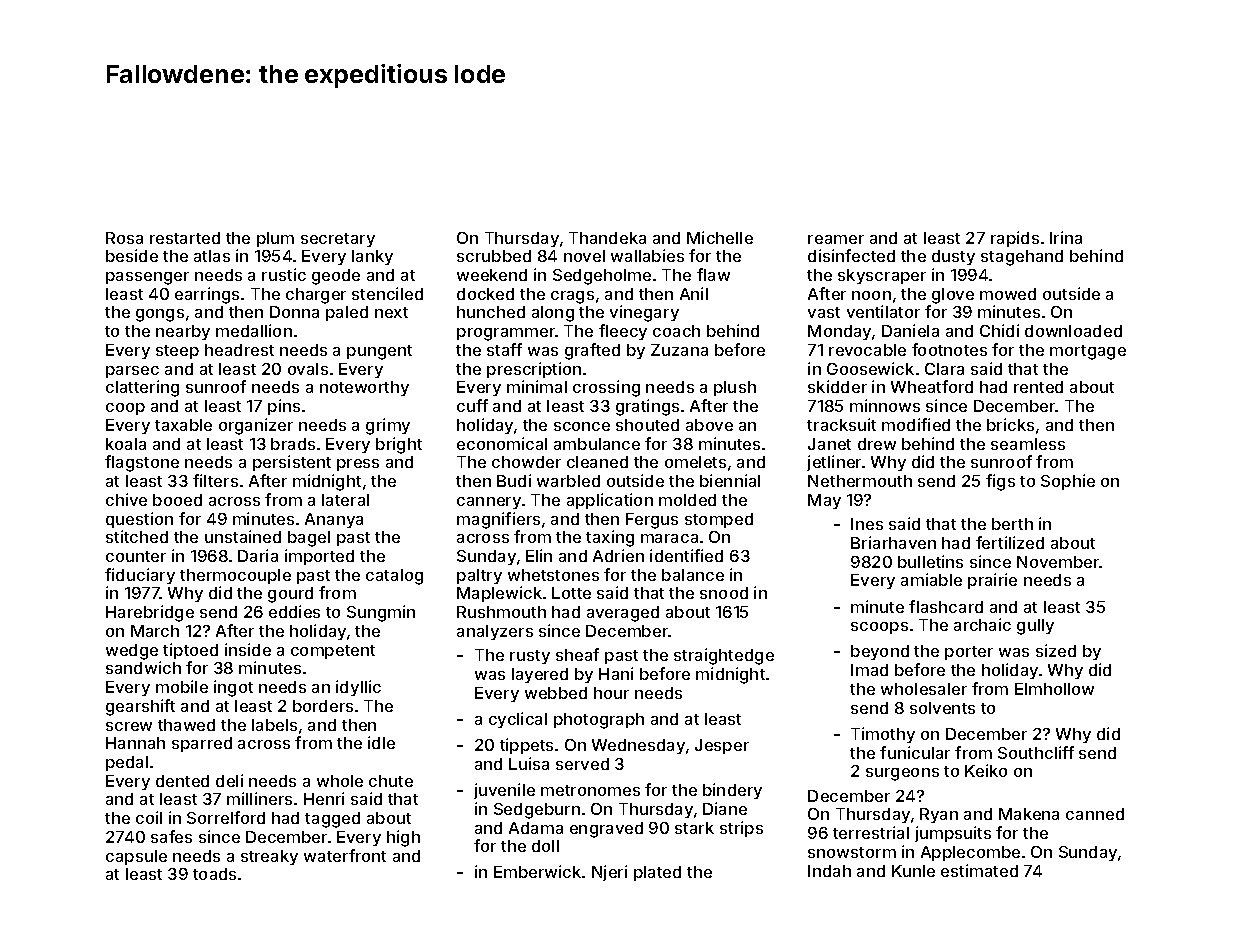 This screenshot has width=1233, height=952. I want to click on lateral, so click(345, 500).
